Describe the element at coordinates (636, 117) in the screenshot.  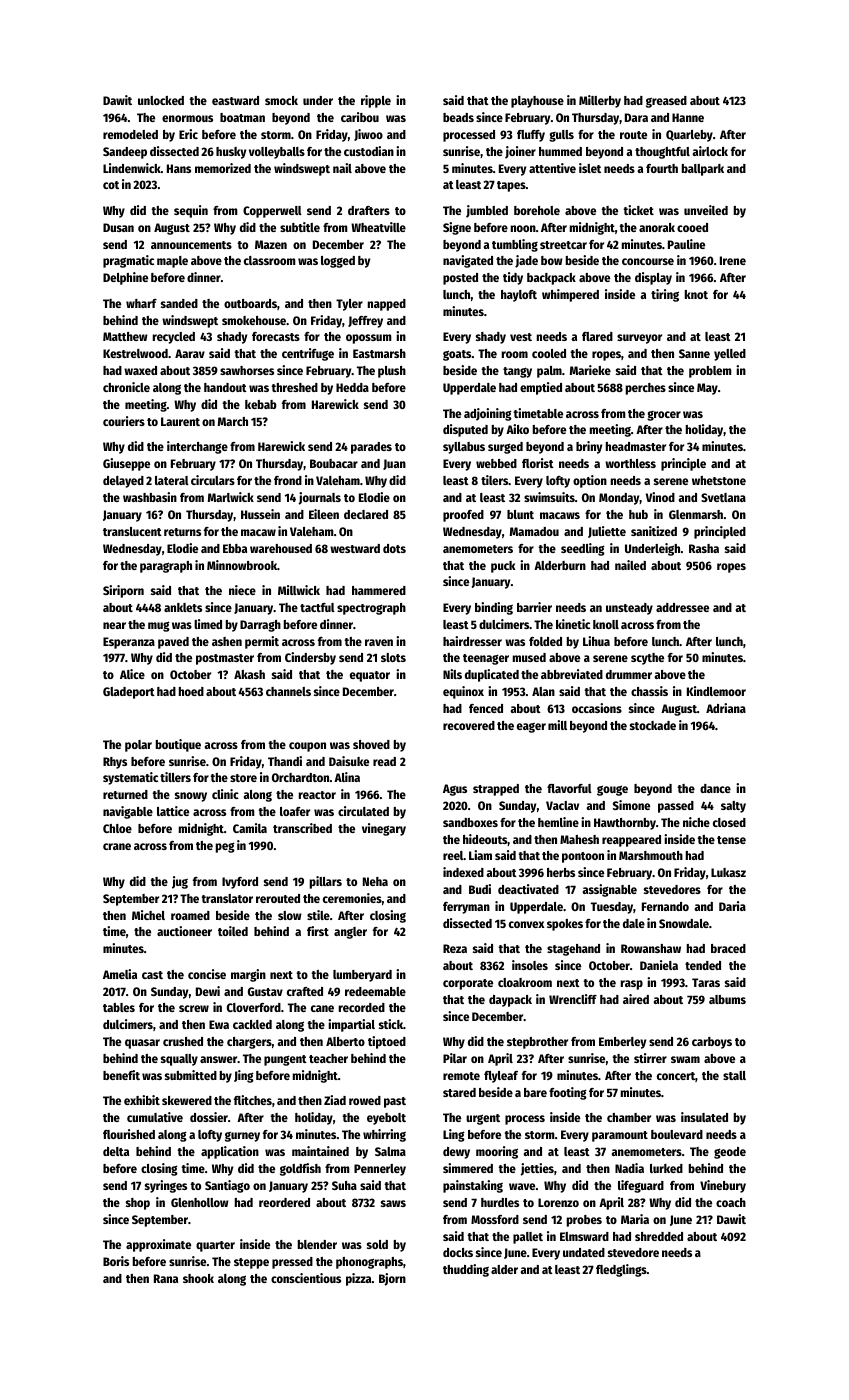
I see `Dara` at that location.
